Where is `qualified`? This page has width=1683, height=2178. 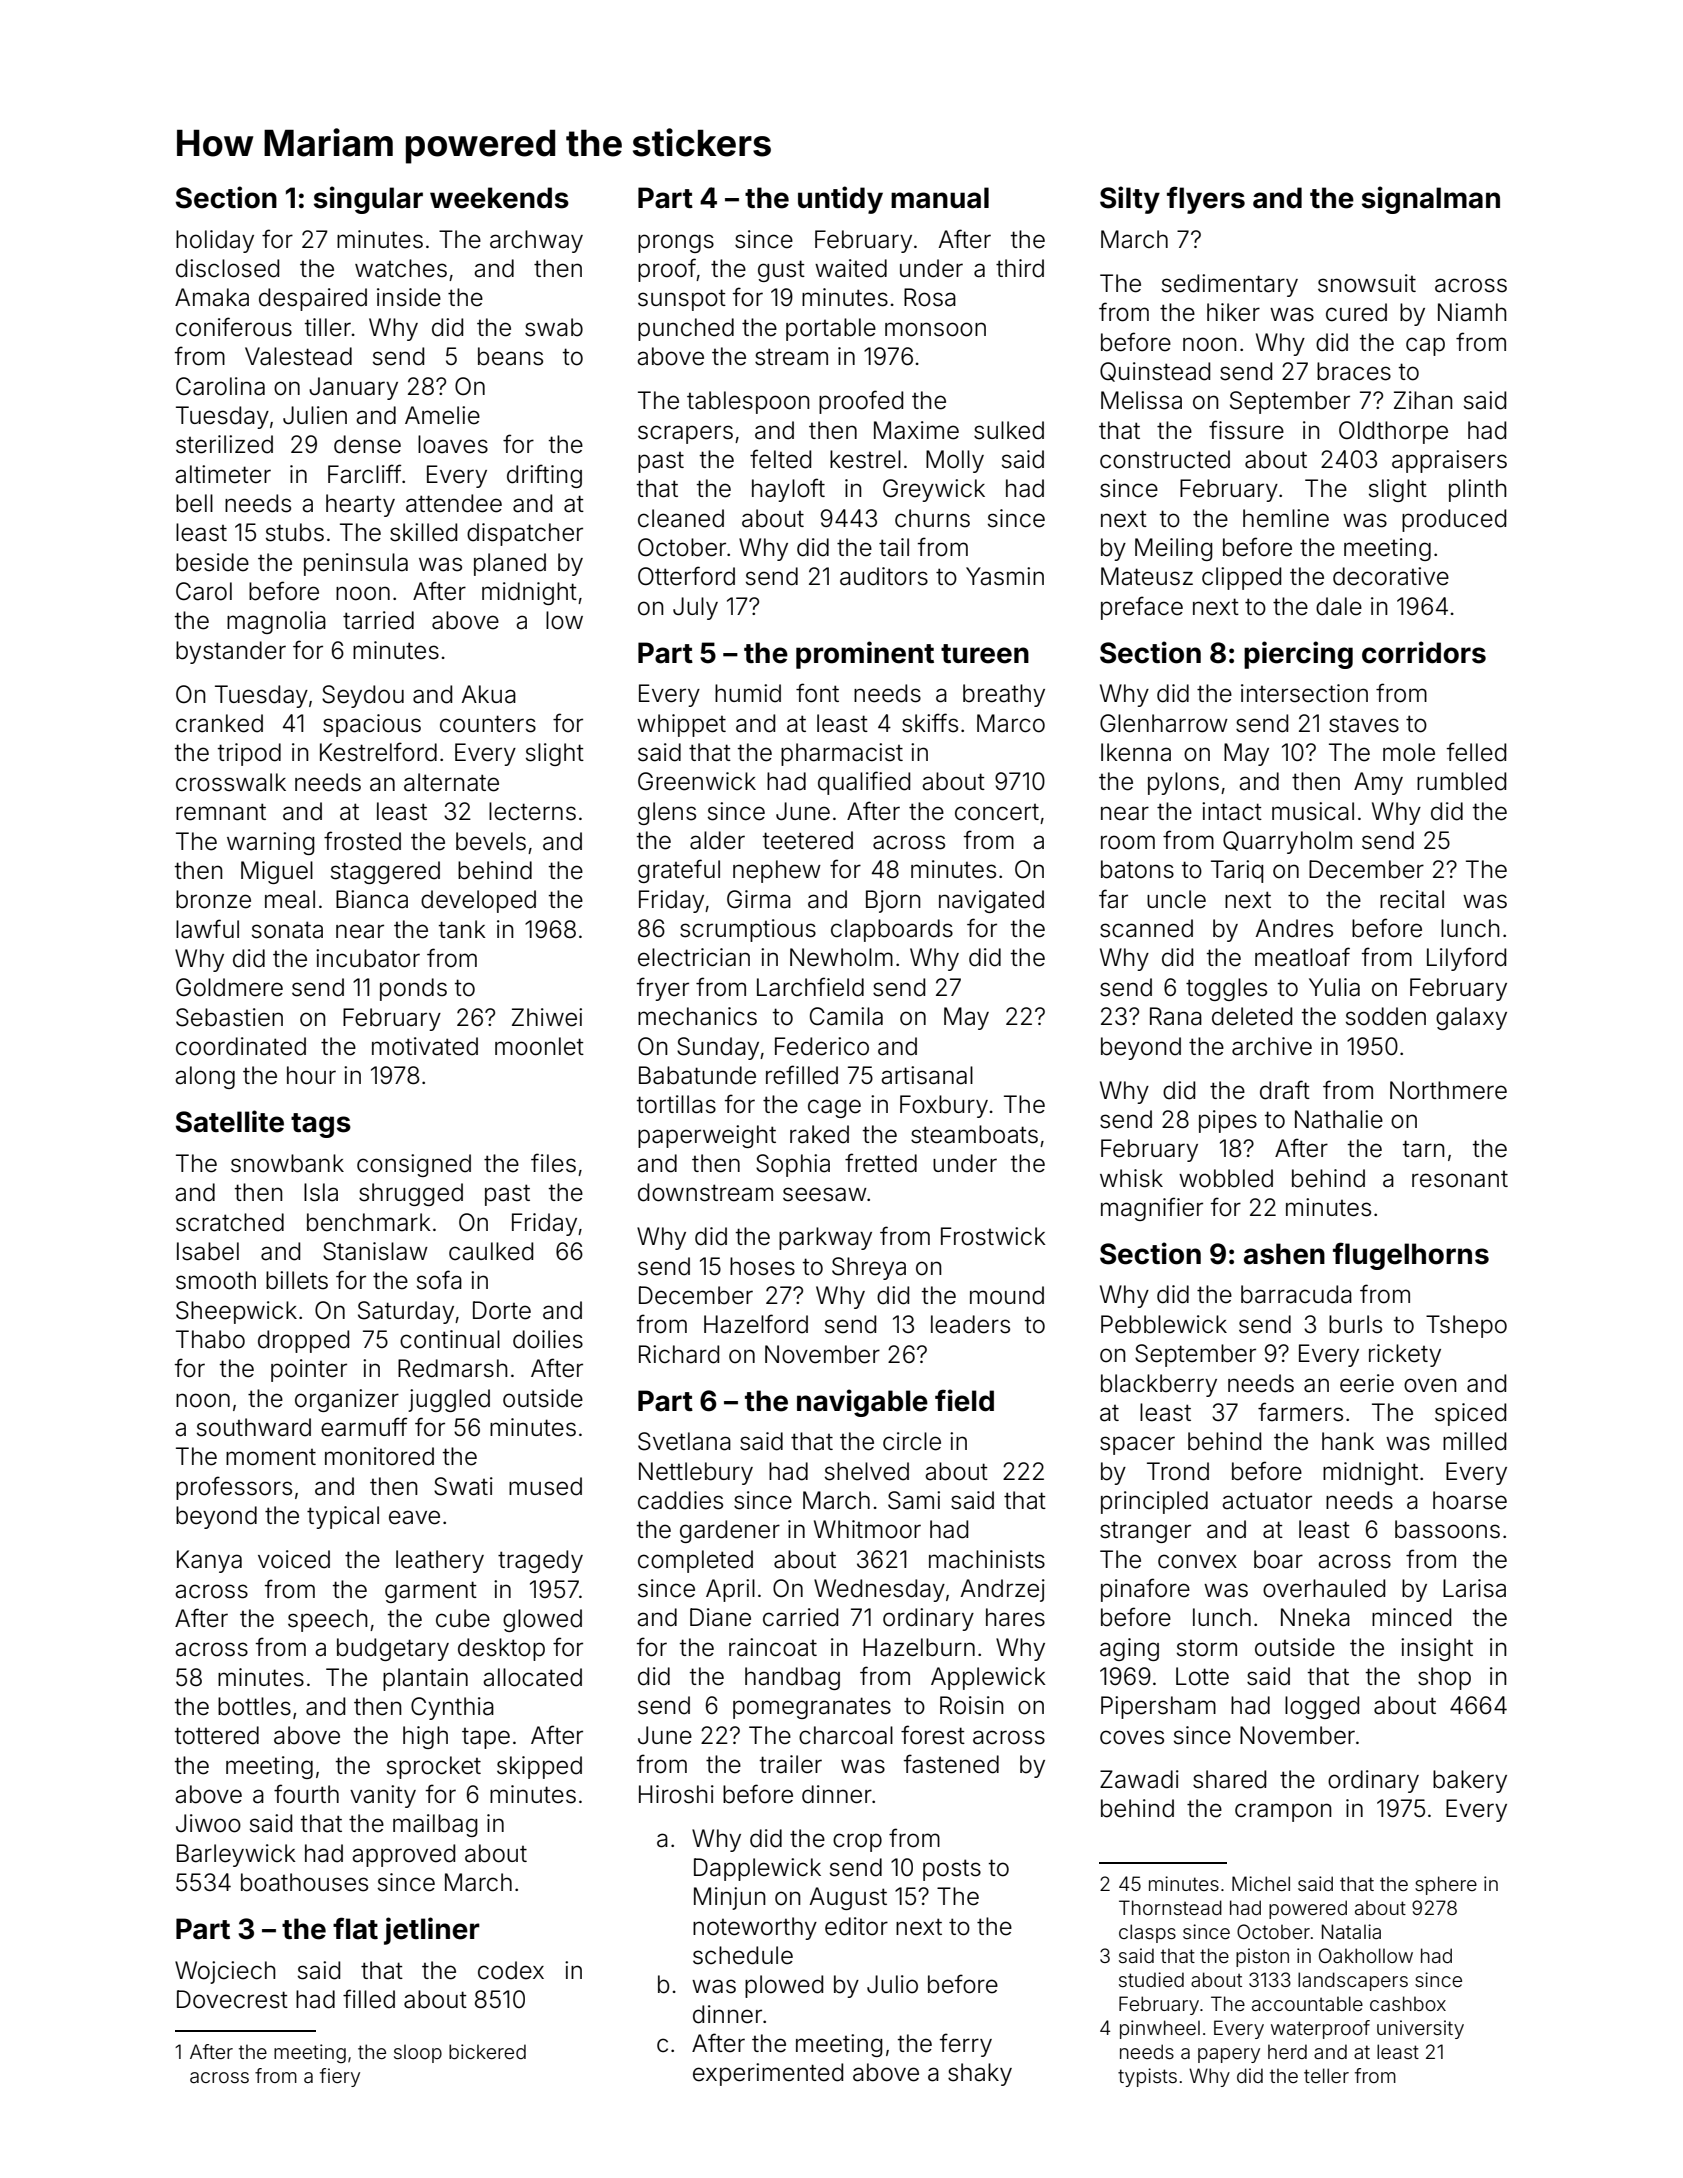 qualified is located at coordinates (864, 783).
